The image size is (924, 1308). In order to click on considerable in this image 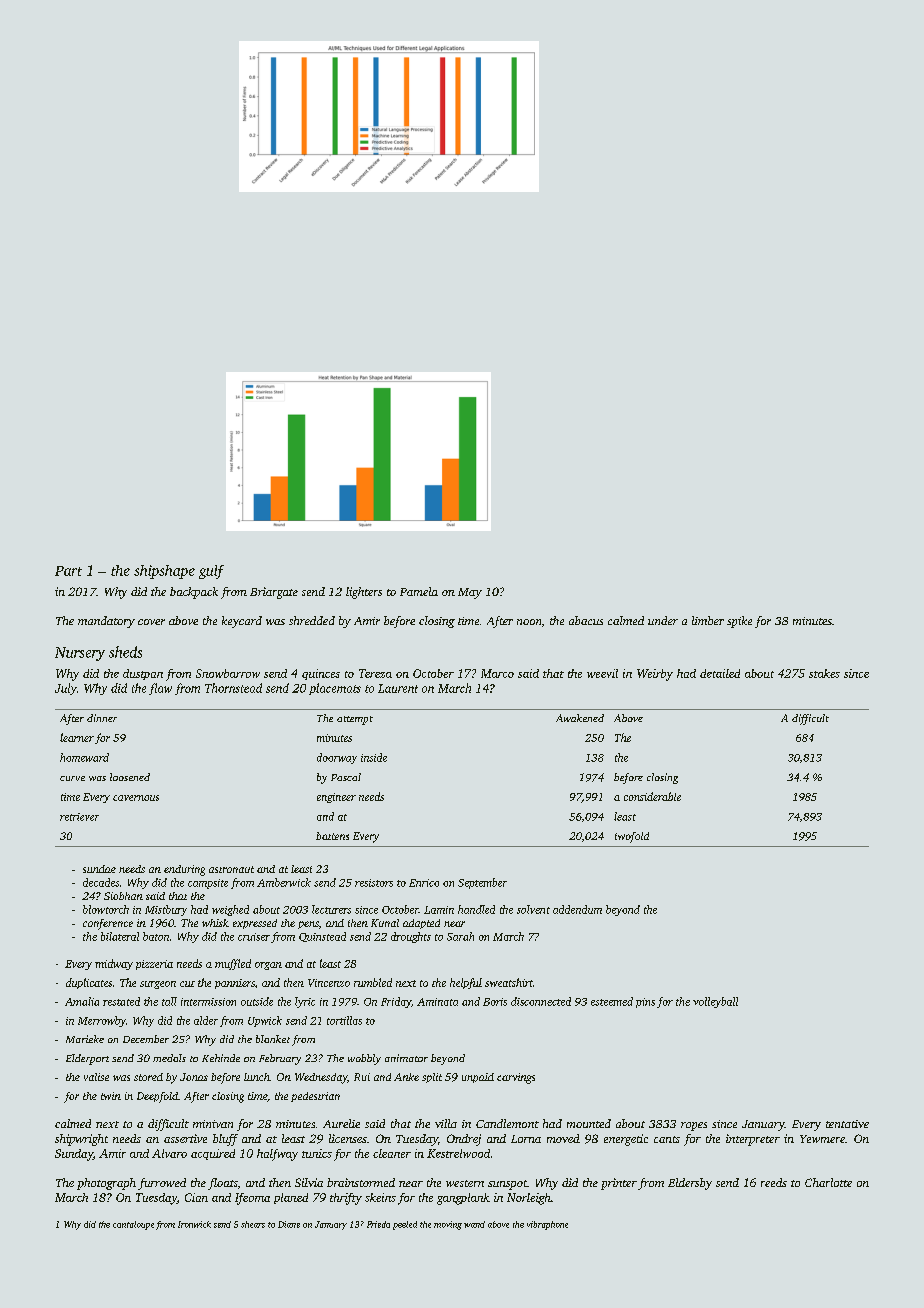, I will do `click(652, 796)`.
